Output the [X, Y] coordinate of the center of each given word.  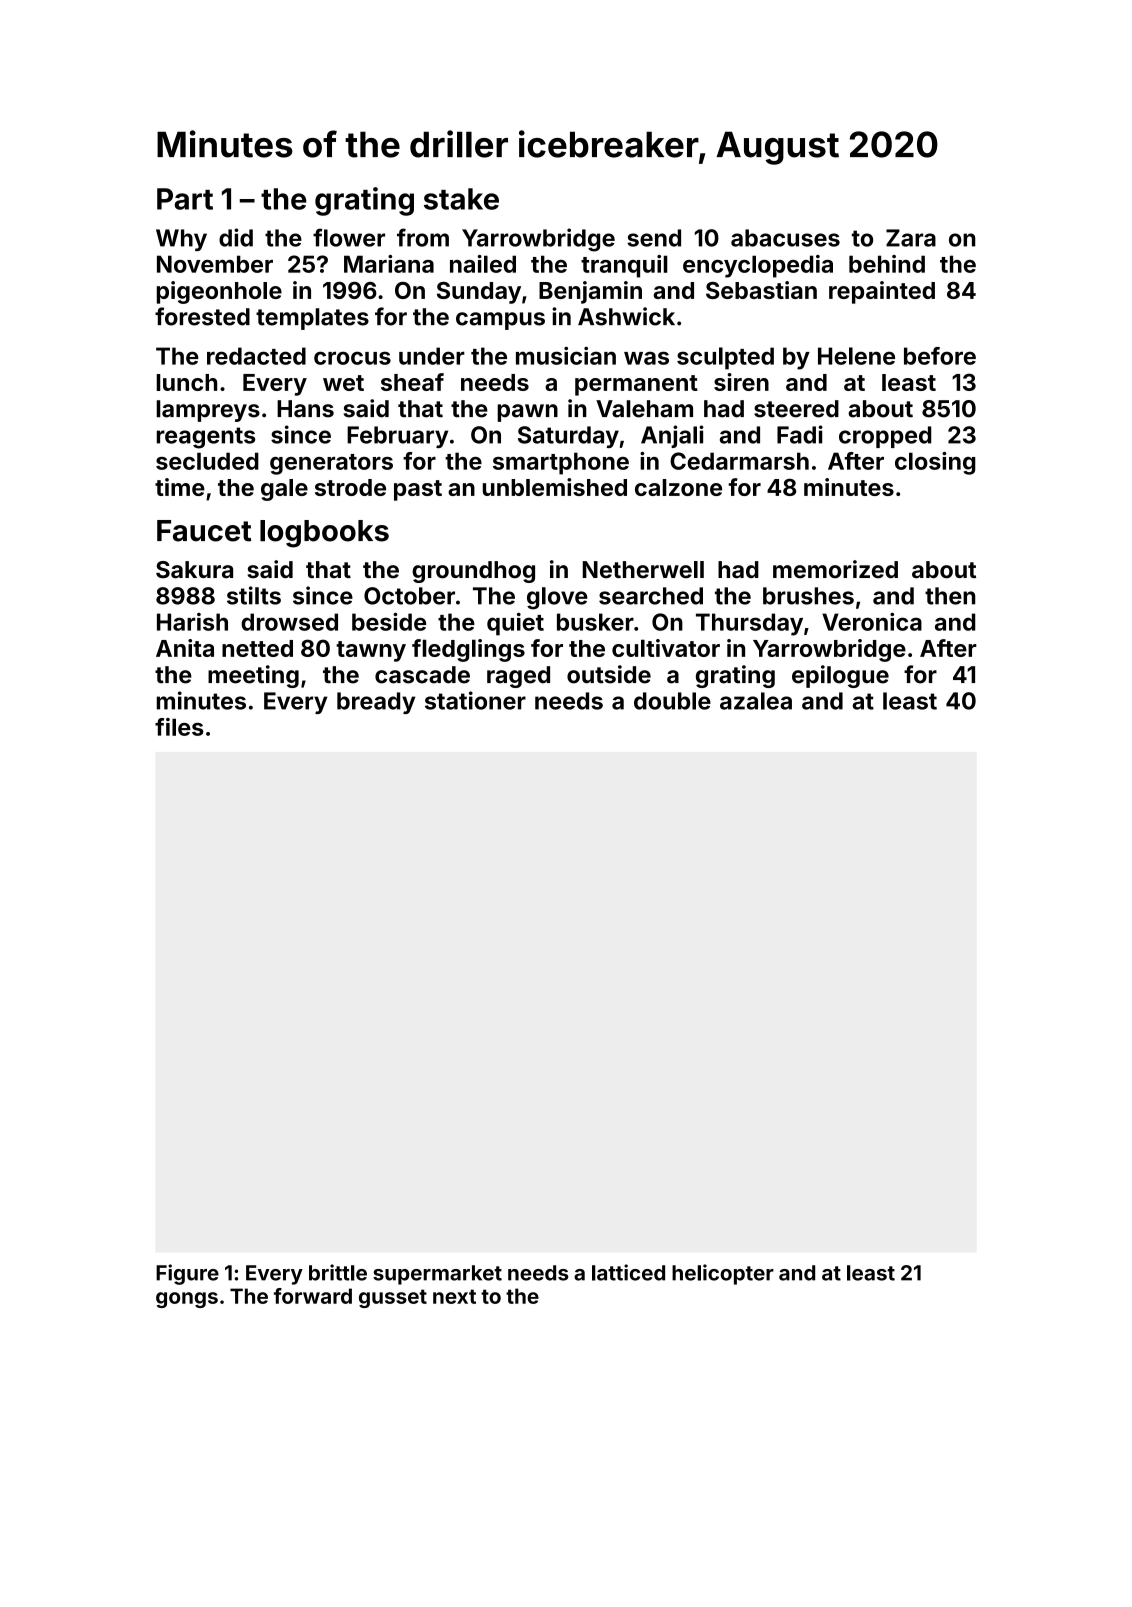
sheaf [412, 382]
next [454, 1296]
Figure [187, 1274]
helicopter [723, 1274]
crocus [352, 358]
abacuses [785, 238]
